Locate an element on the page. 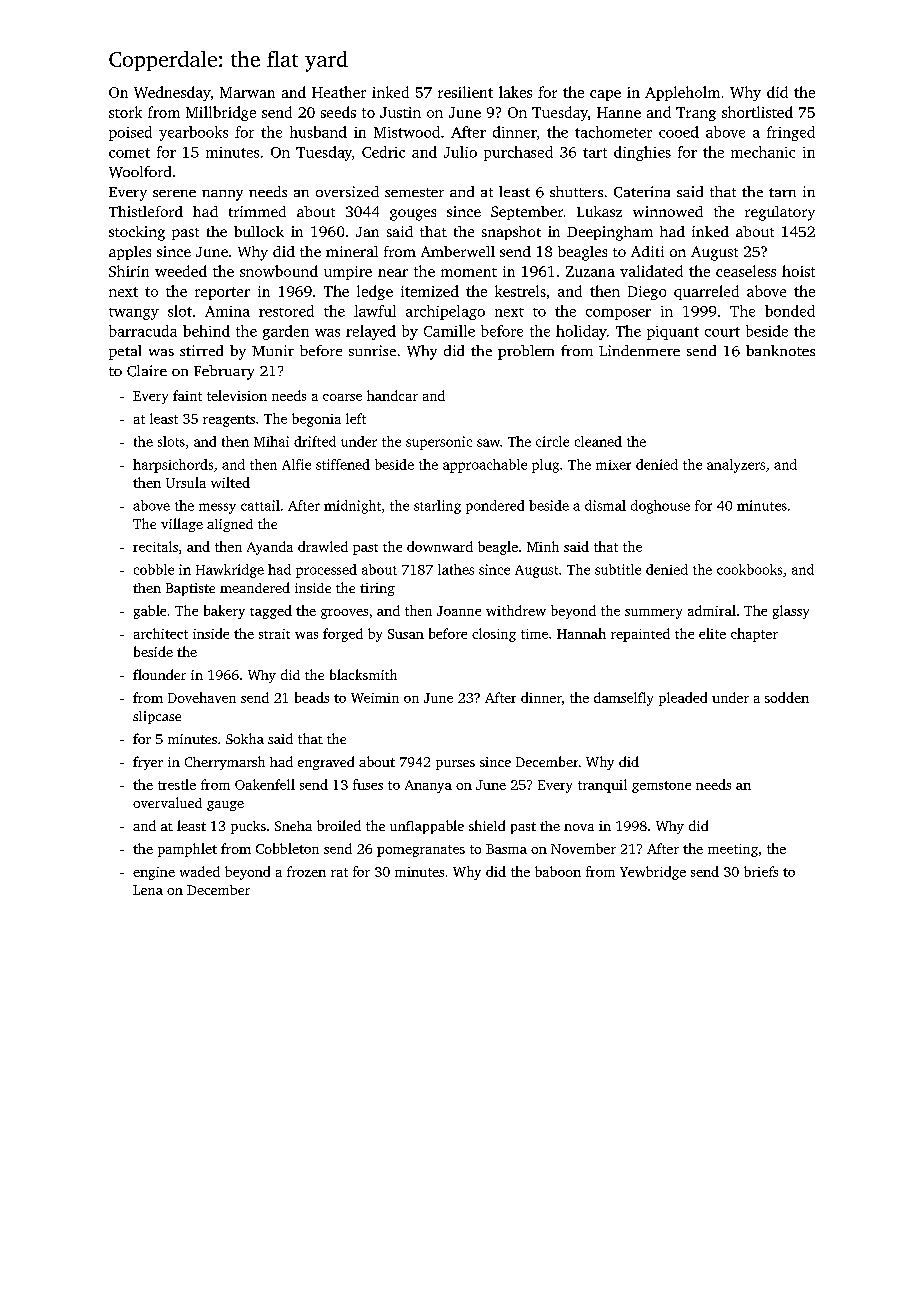 This document has width=924, height=1308. bonded is located at coordinates (790, 311).
